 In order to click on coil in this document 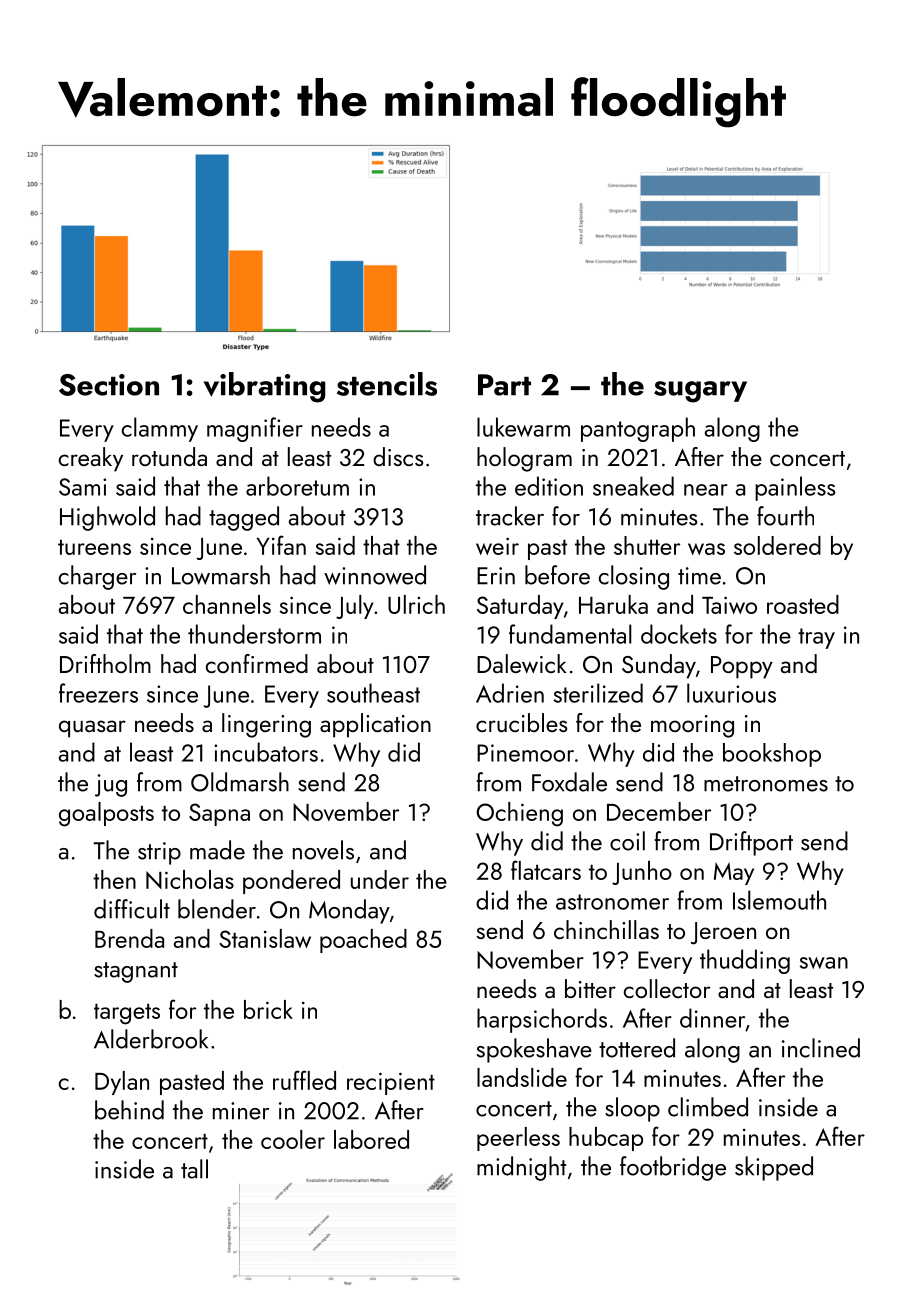, I will do `click(627, 841)`.
